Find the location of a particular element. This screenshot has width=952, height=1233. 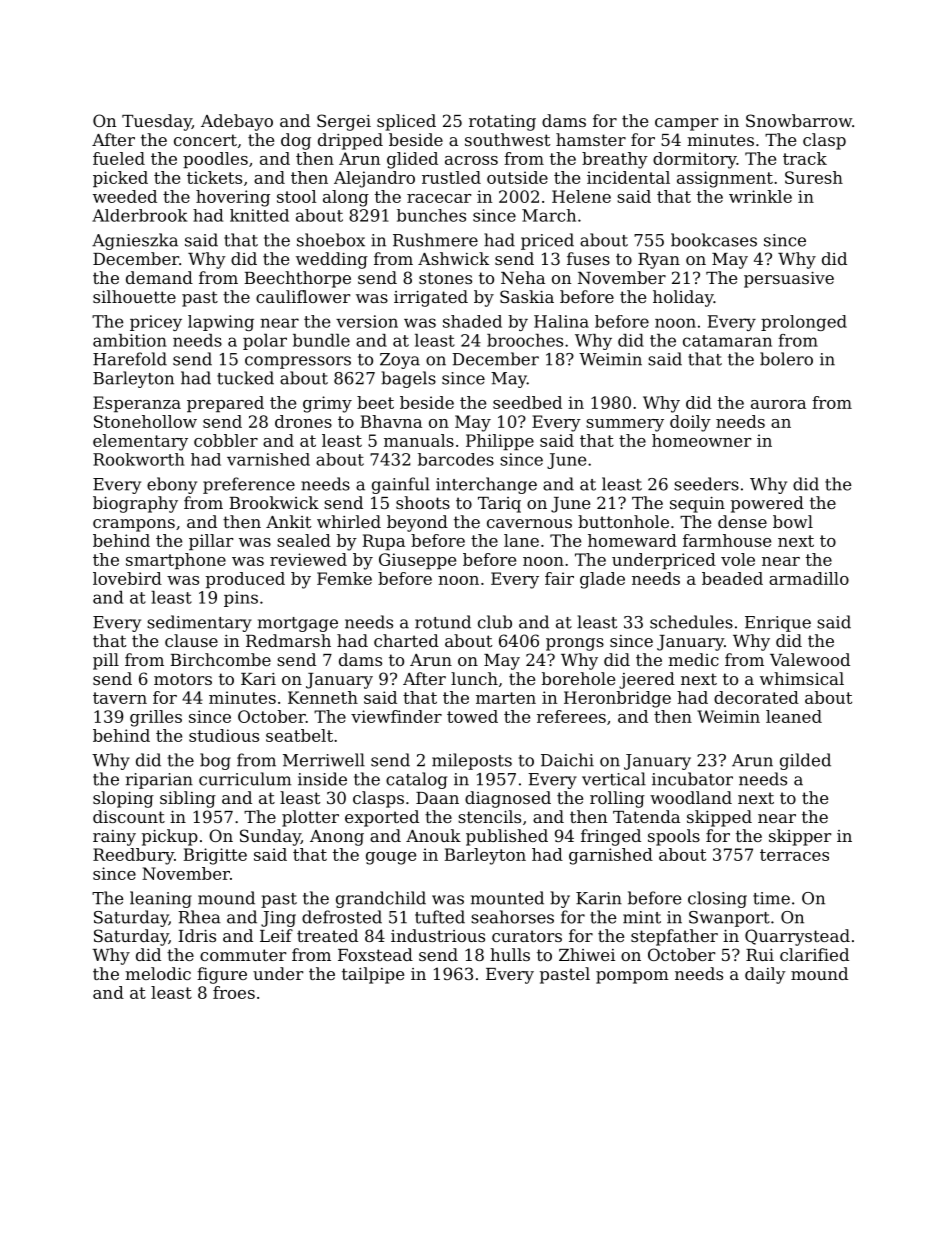

rotund is located at coordinates (443, 622).
